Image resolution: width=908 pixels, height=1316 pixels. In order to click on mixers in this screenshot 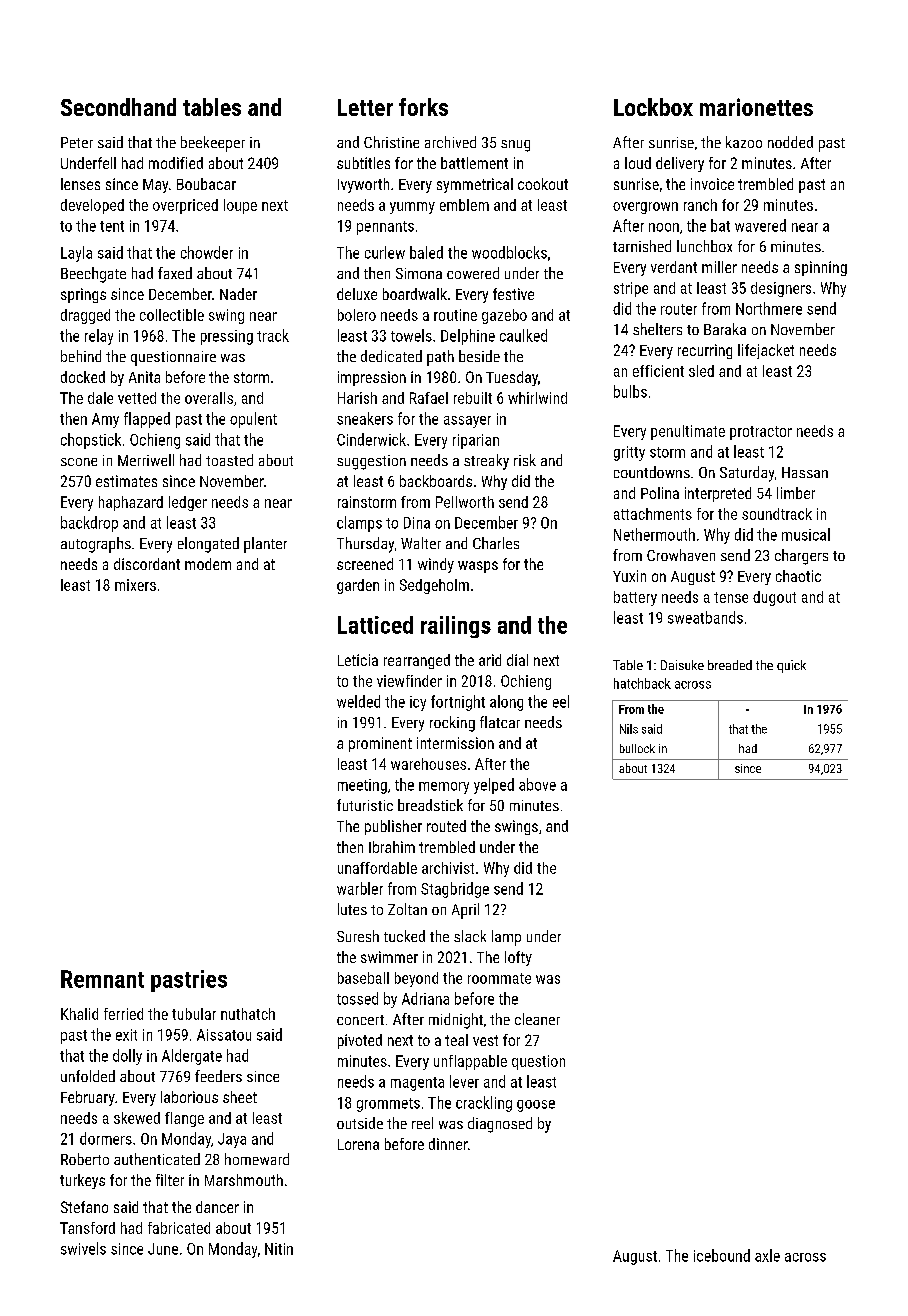, I will do `click(135, 585)`.
